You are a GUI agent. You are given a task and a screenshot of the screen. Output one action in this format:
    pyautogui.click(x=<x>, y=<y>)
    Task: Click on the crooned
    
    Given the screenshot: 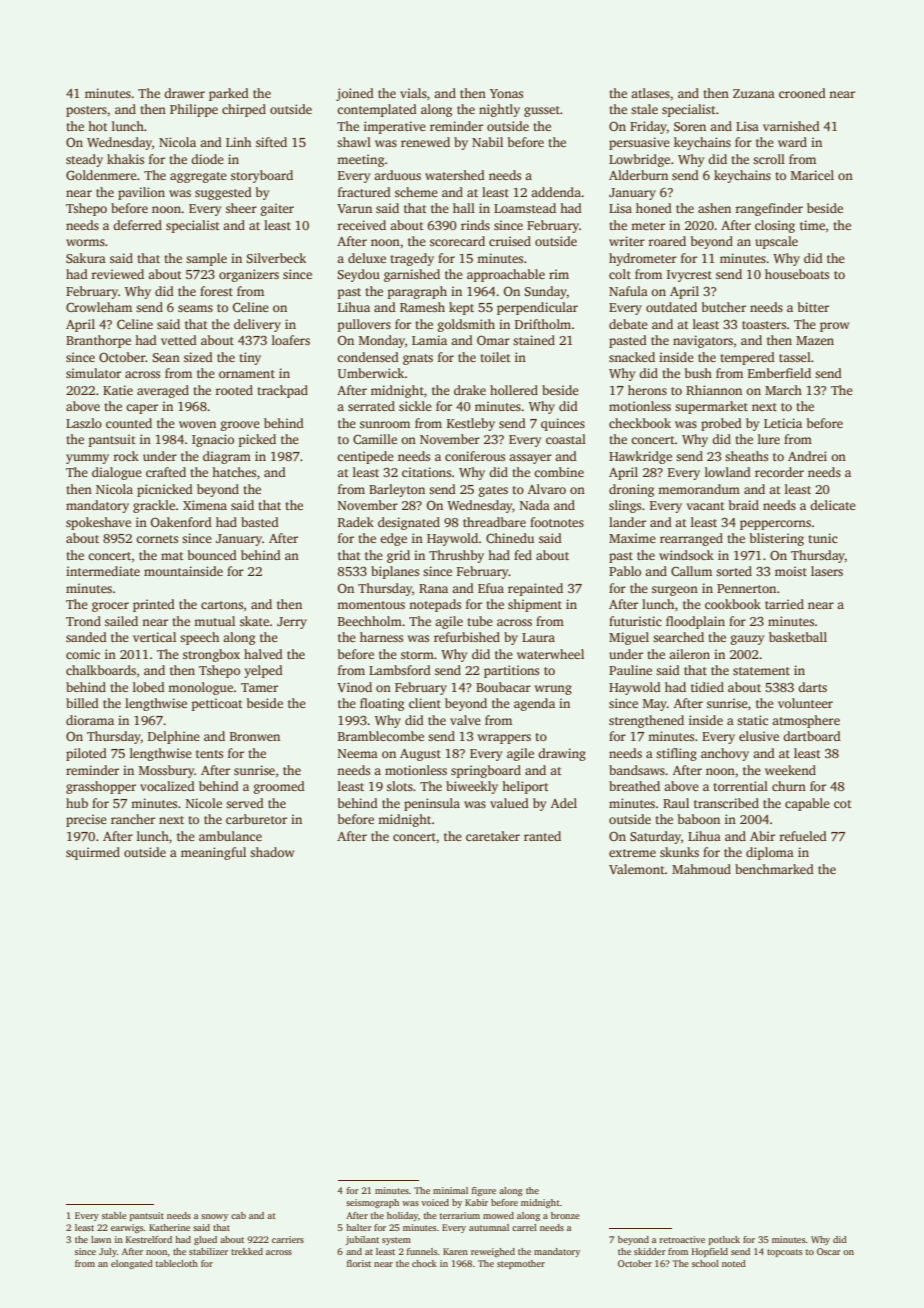 What is the action you would take?
    pyautogui.click(x=802, y=93)
